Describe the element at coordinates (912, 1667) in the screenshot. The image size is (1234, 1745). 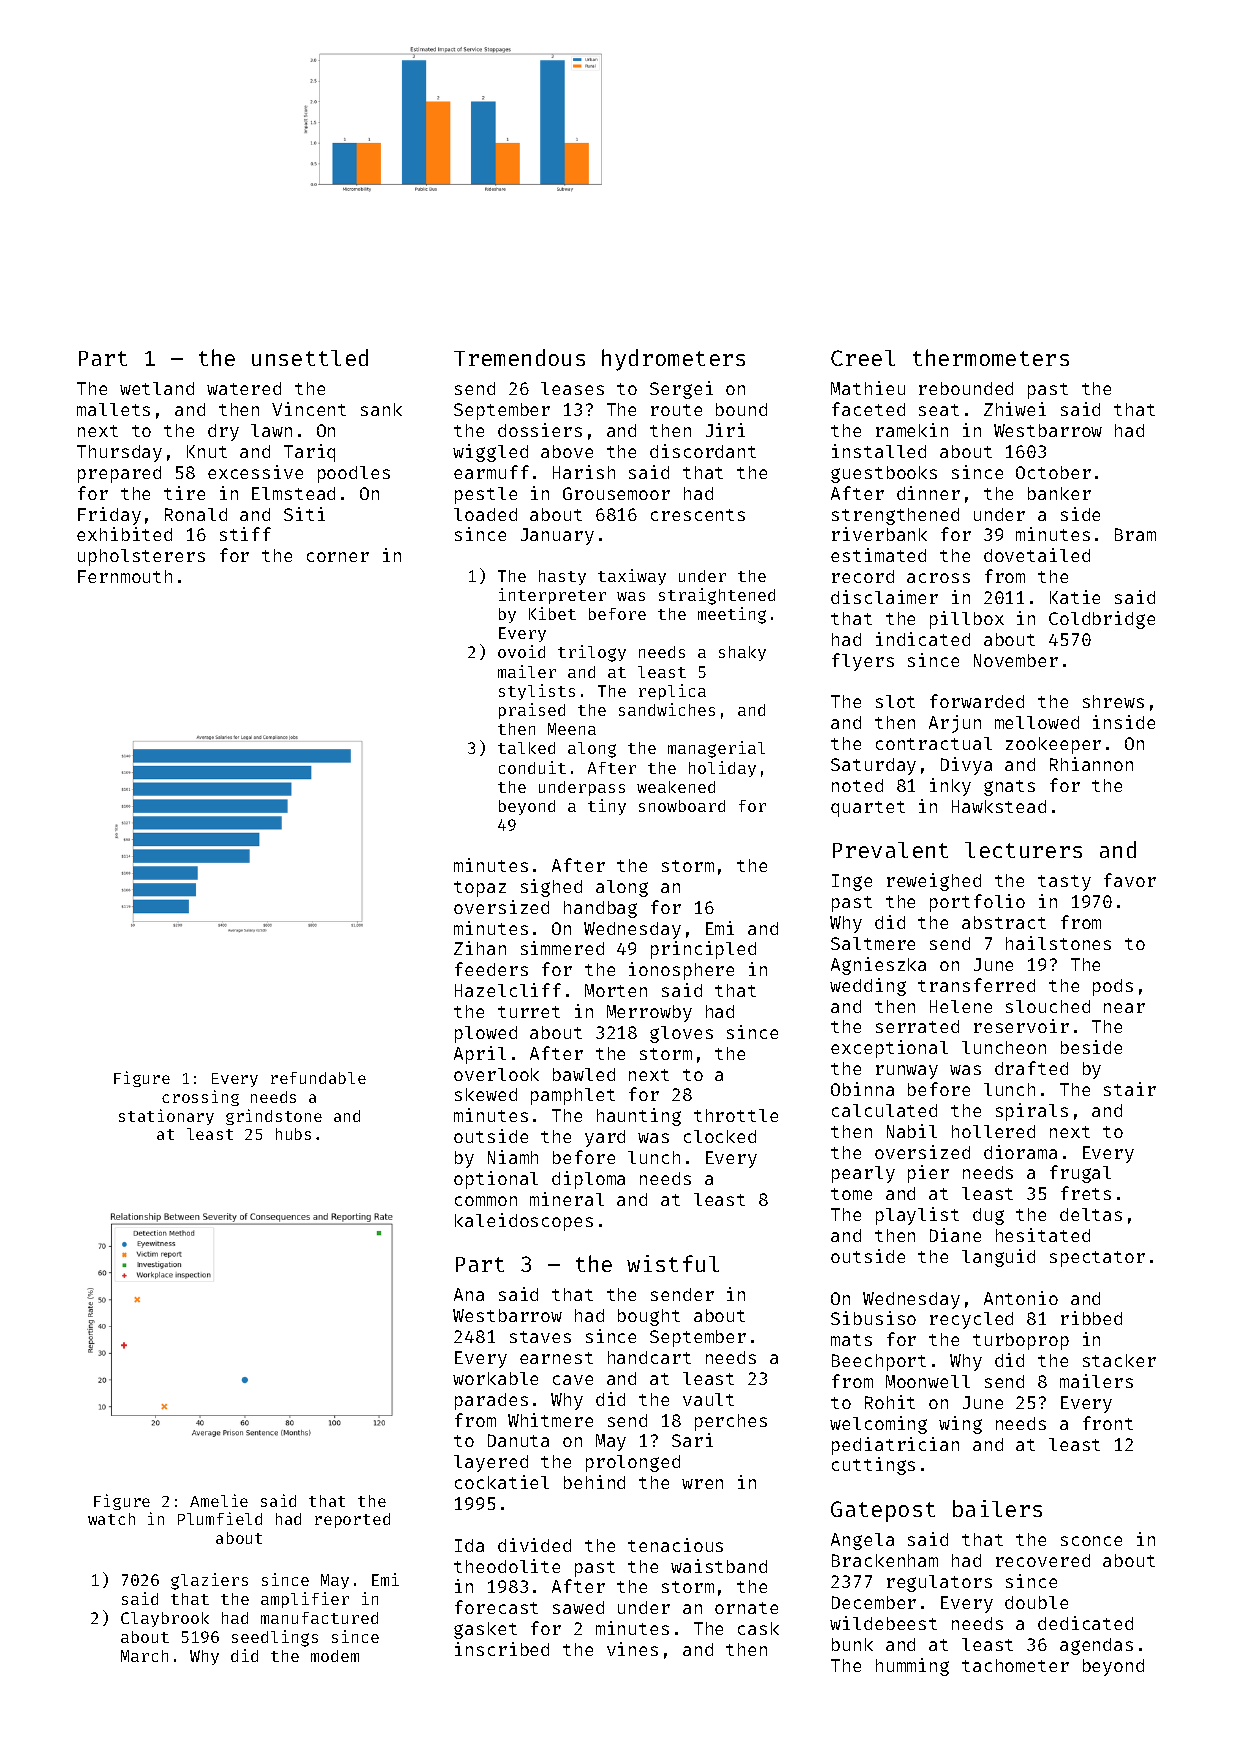
I see `humming` at that location.
